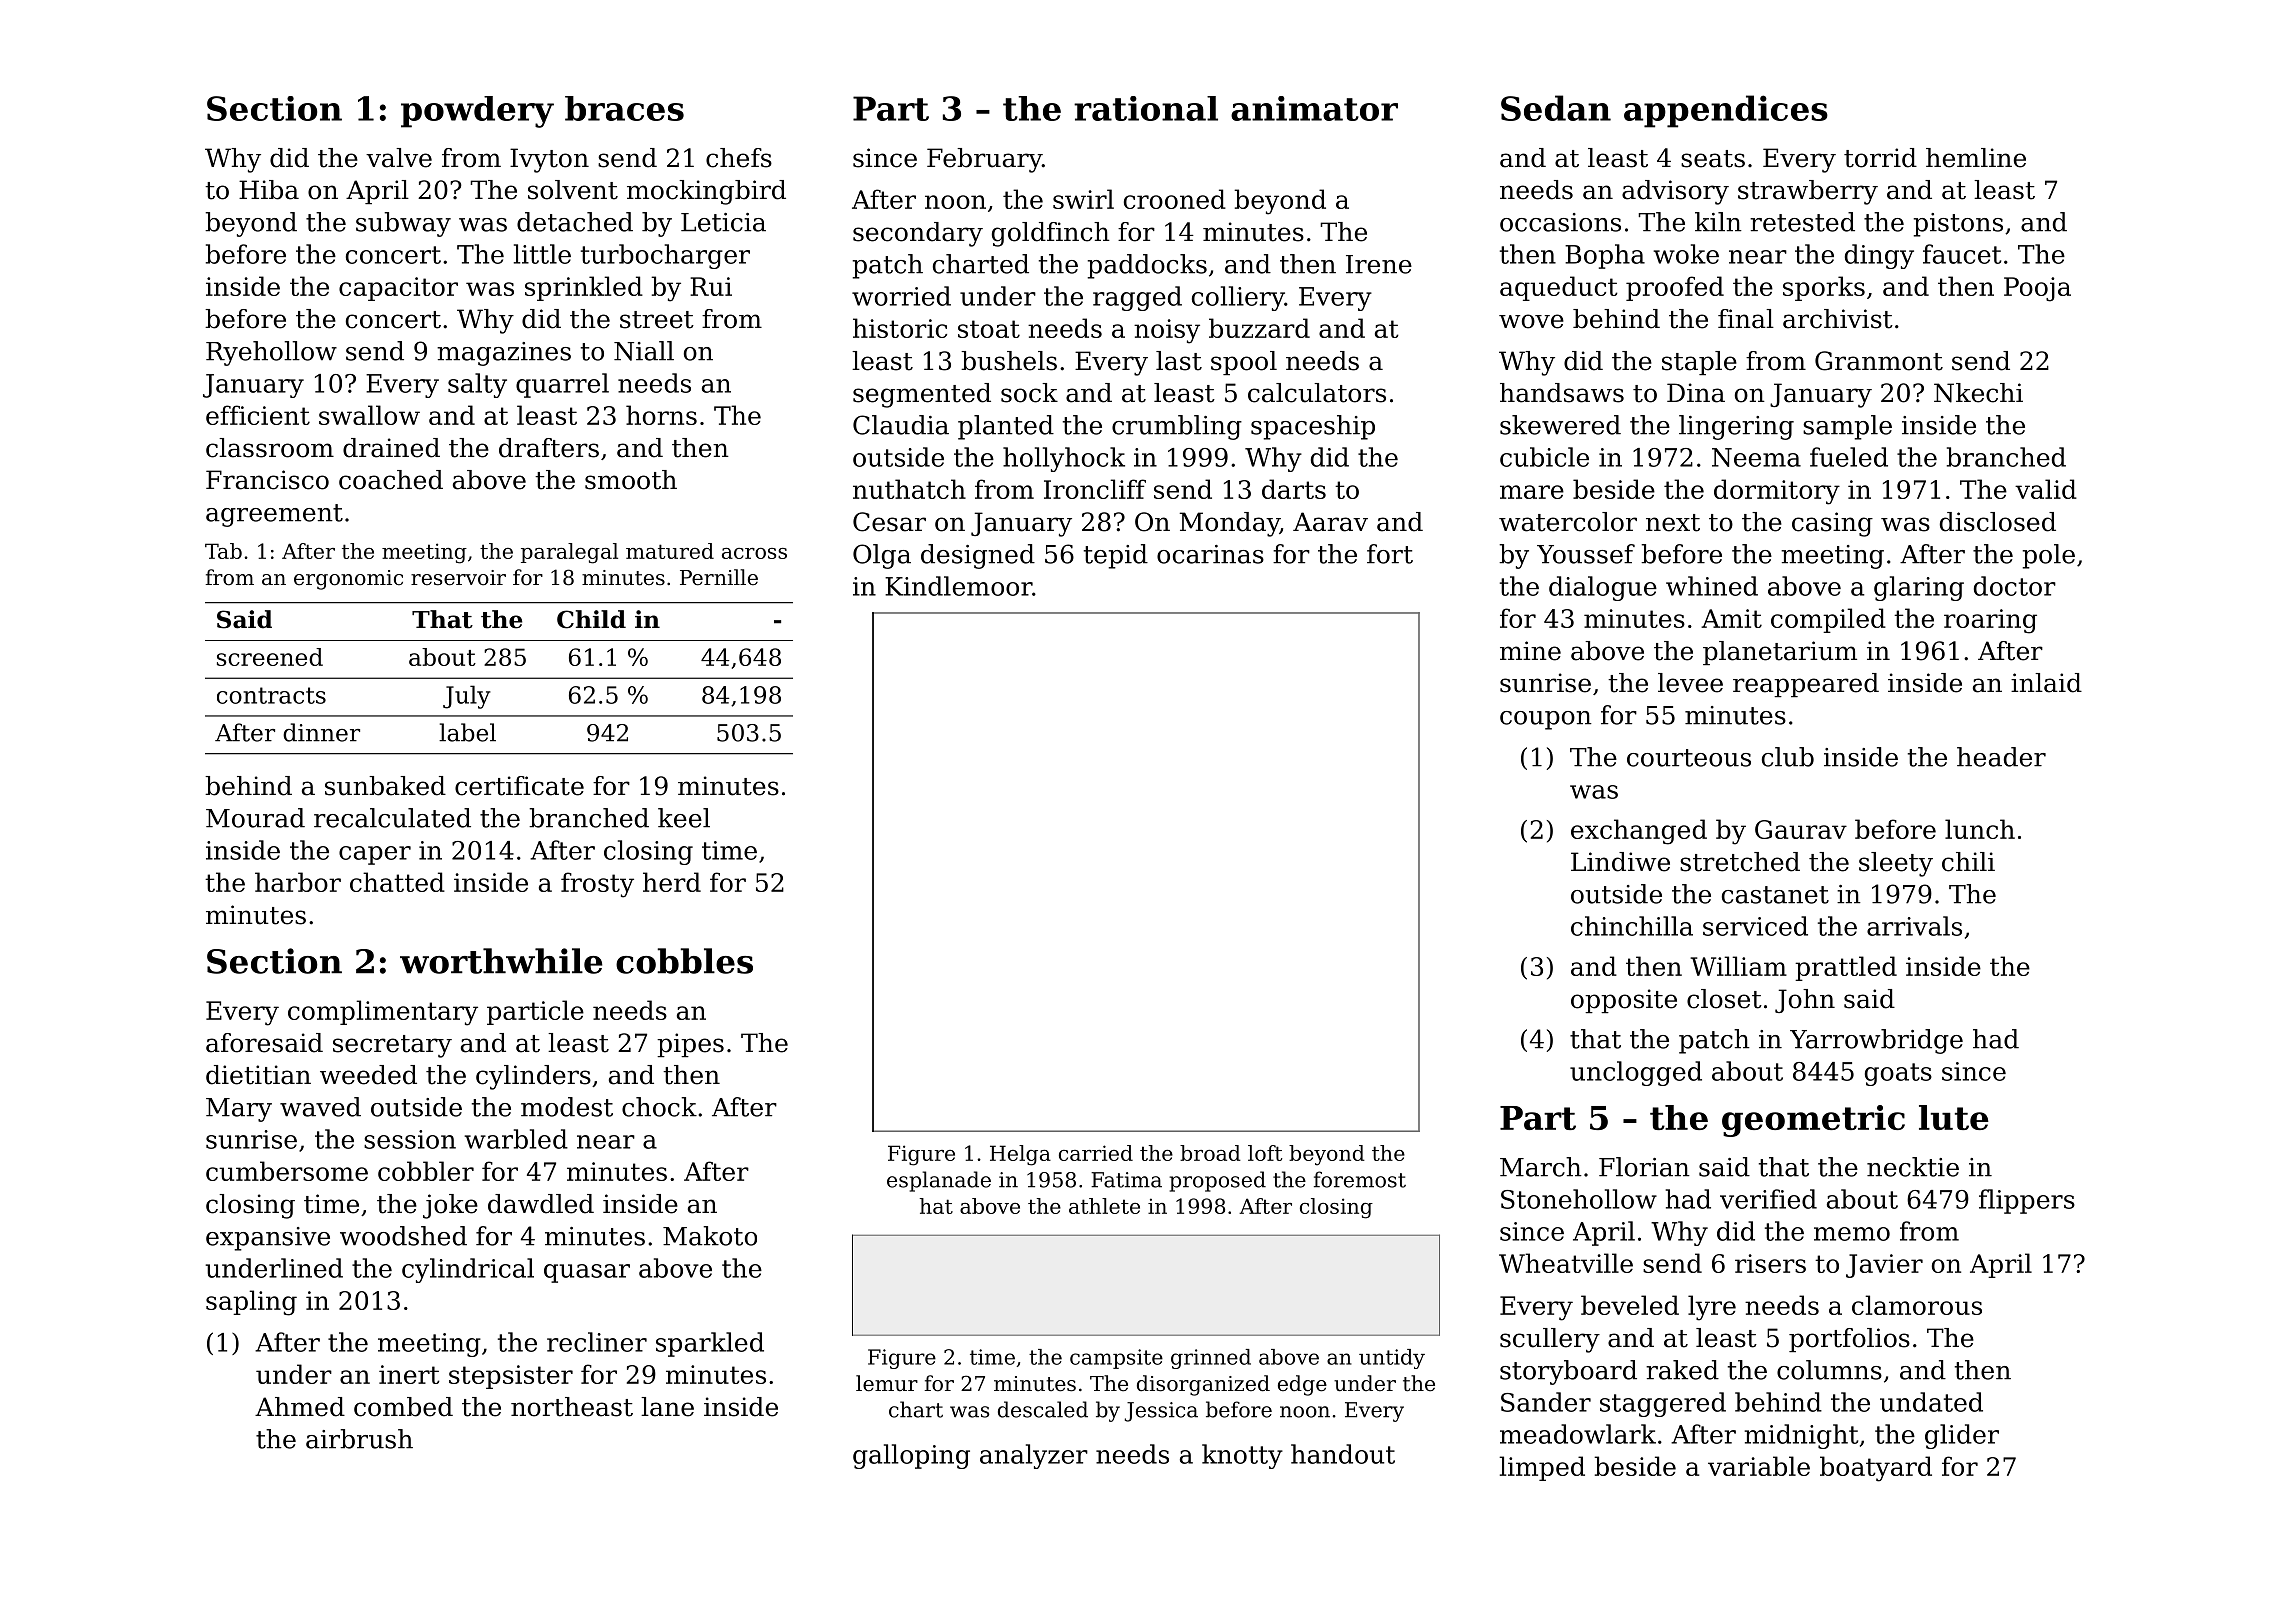 This page has height=1620, width=2292. Describe the element at coordinates (1177, 427) in the page. I see `crumbling` at that location.
